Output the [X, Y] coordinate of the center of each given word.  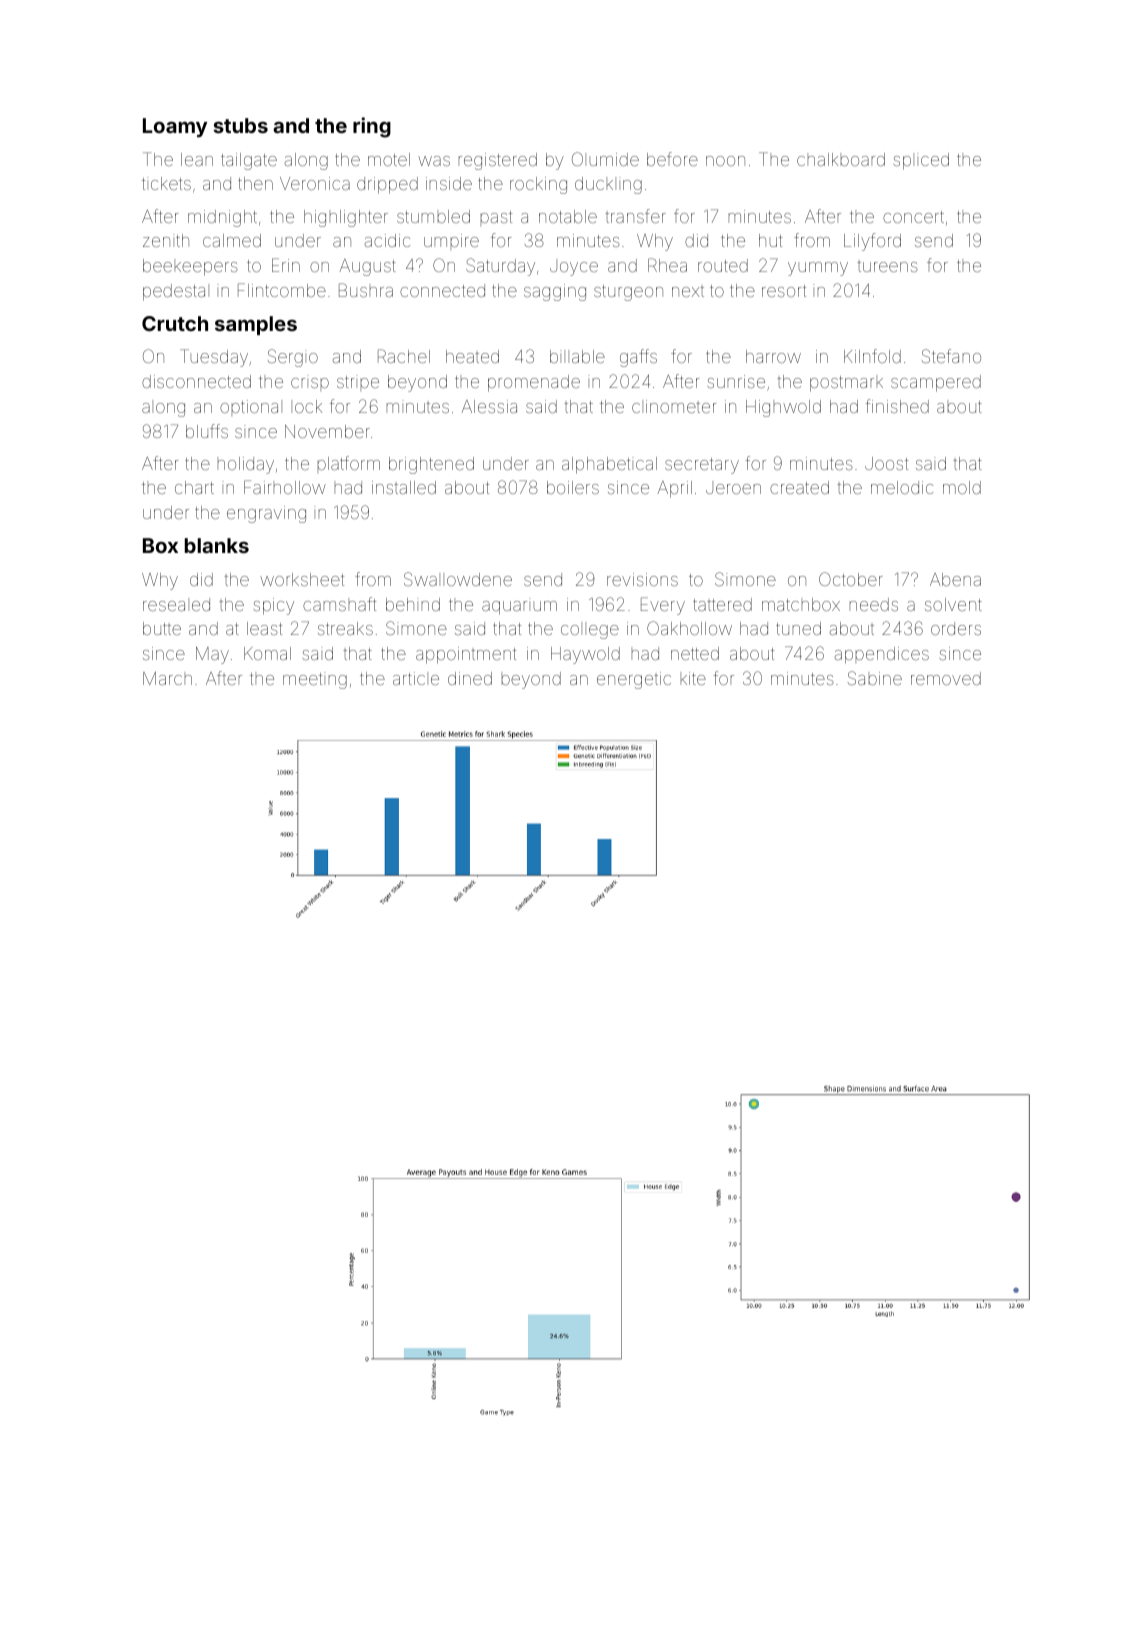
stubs [240, 125]
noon [725, 161]
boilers [573, 487]
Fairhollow [285, 487]
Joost [886, 463]
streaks [345, 628]
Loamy [175, 127]
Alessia [489, 406]
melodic [902, 487]
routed [723, 265]
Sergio [293, 358]
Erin [286, 265]
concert [913, 217]
